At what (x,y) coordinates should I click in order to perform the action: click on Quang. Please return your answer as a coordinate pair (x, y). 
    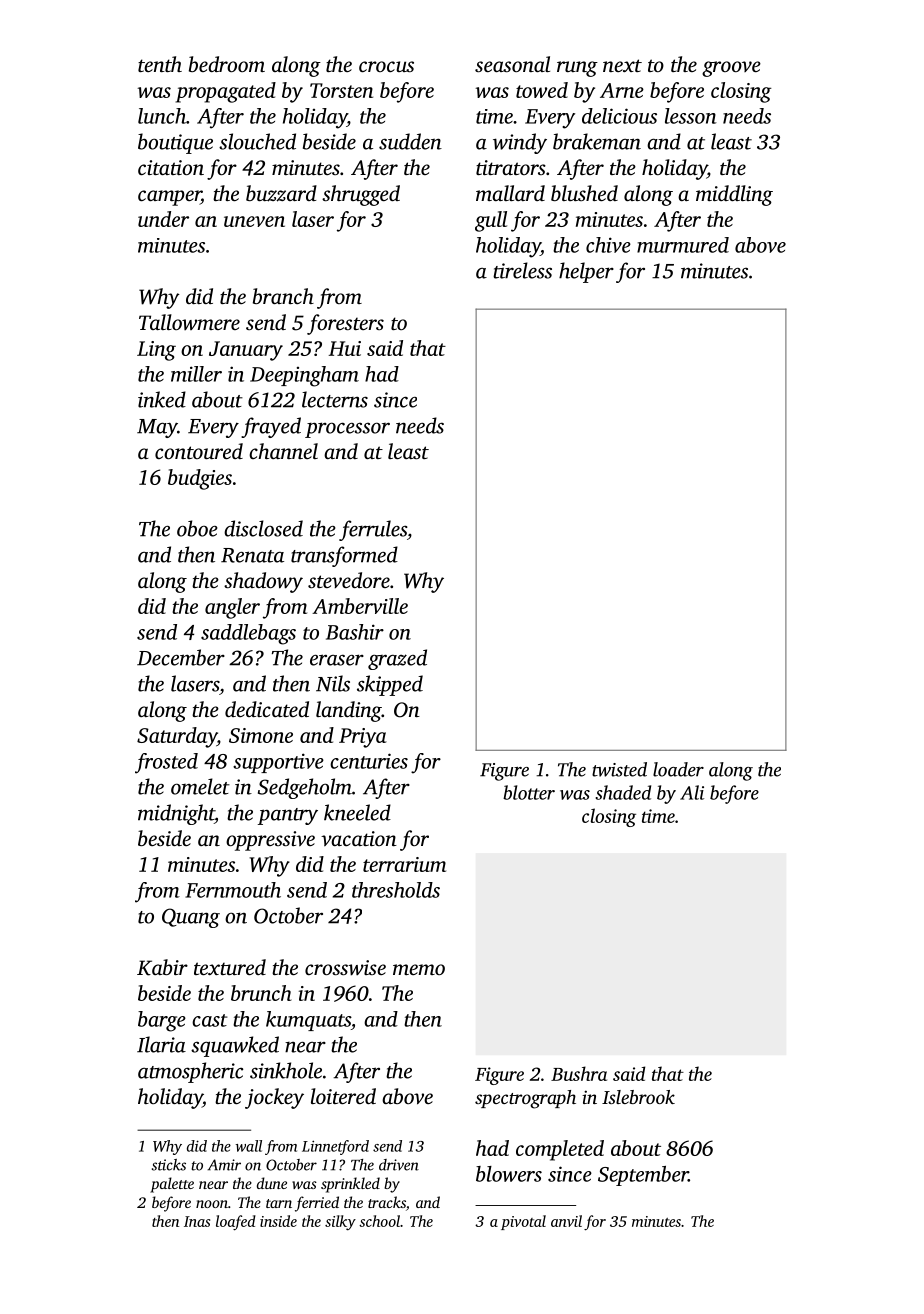
    Looking at the image, I should click on (191, 918).
